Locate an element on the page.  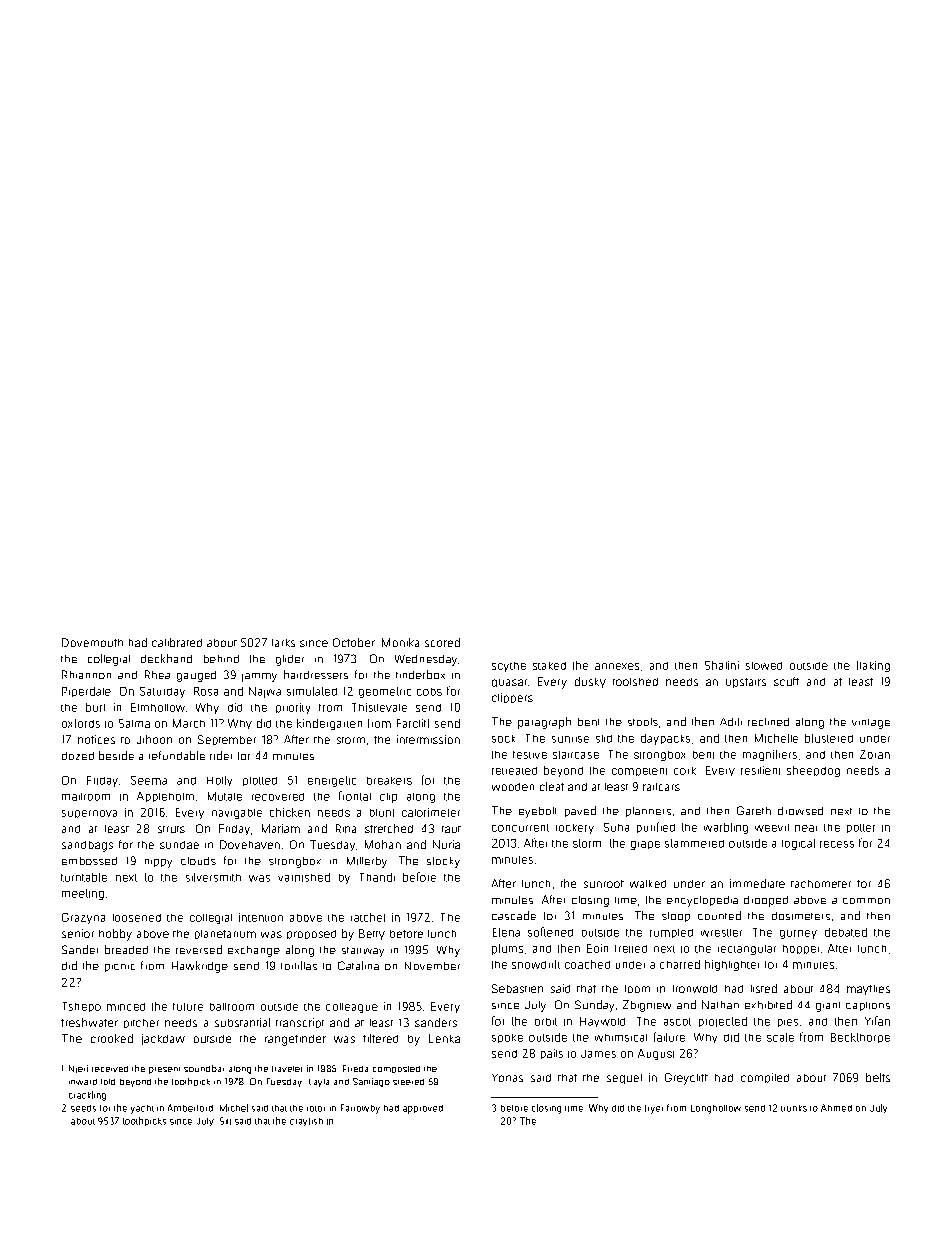
vintage is located at coordinates (871, 724).
